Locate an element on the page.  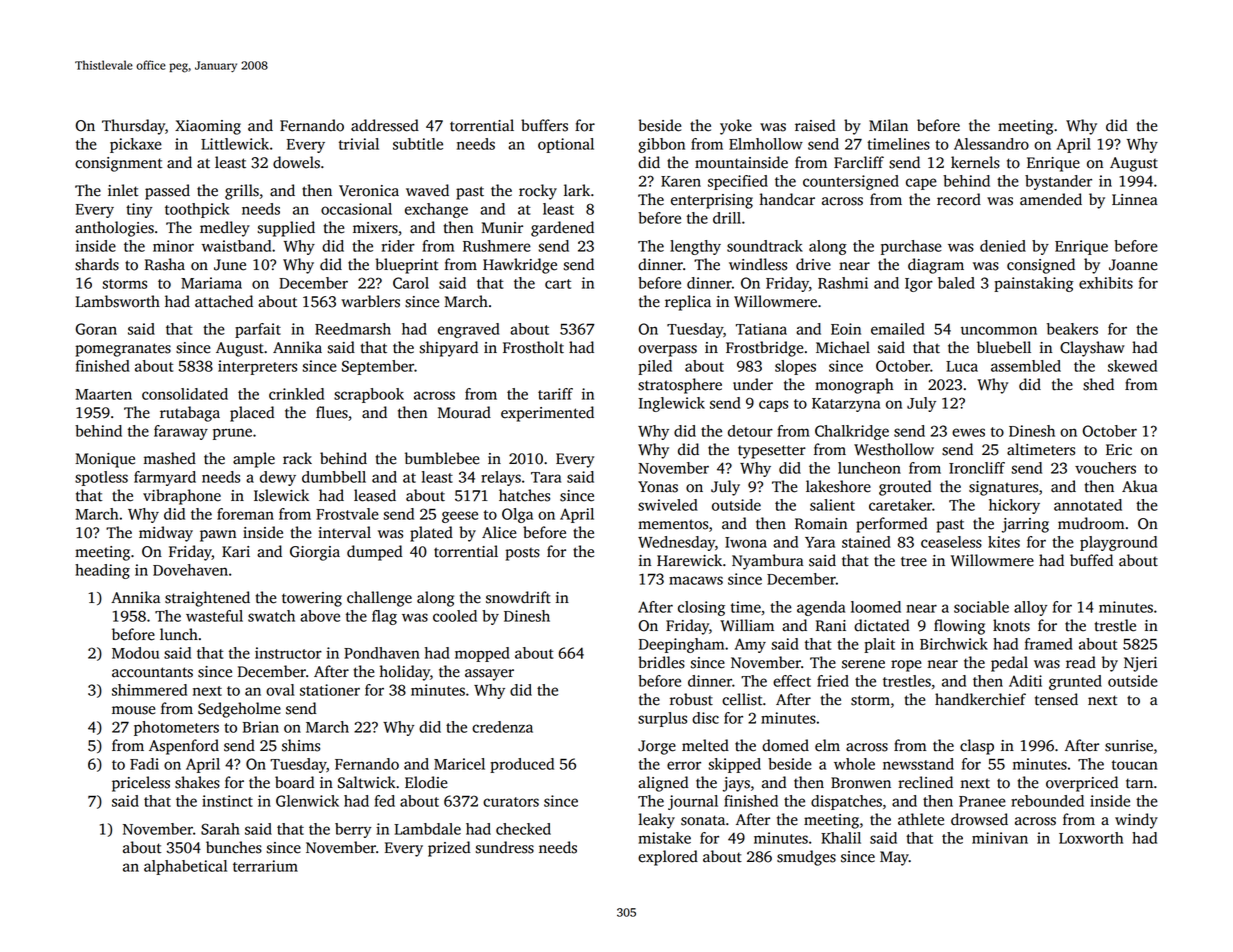
diagram is located at coordinates (936, 266).
